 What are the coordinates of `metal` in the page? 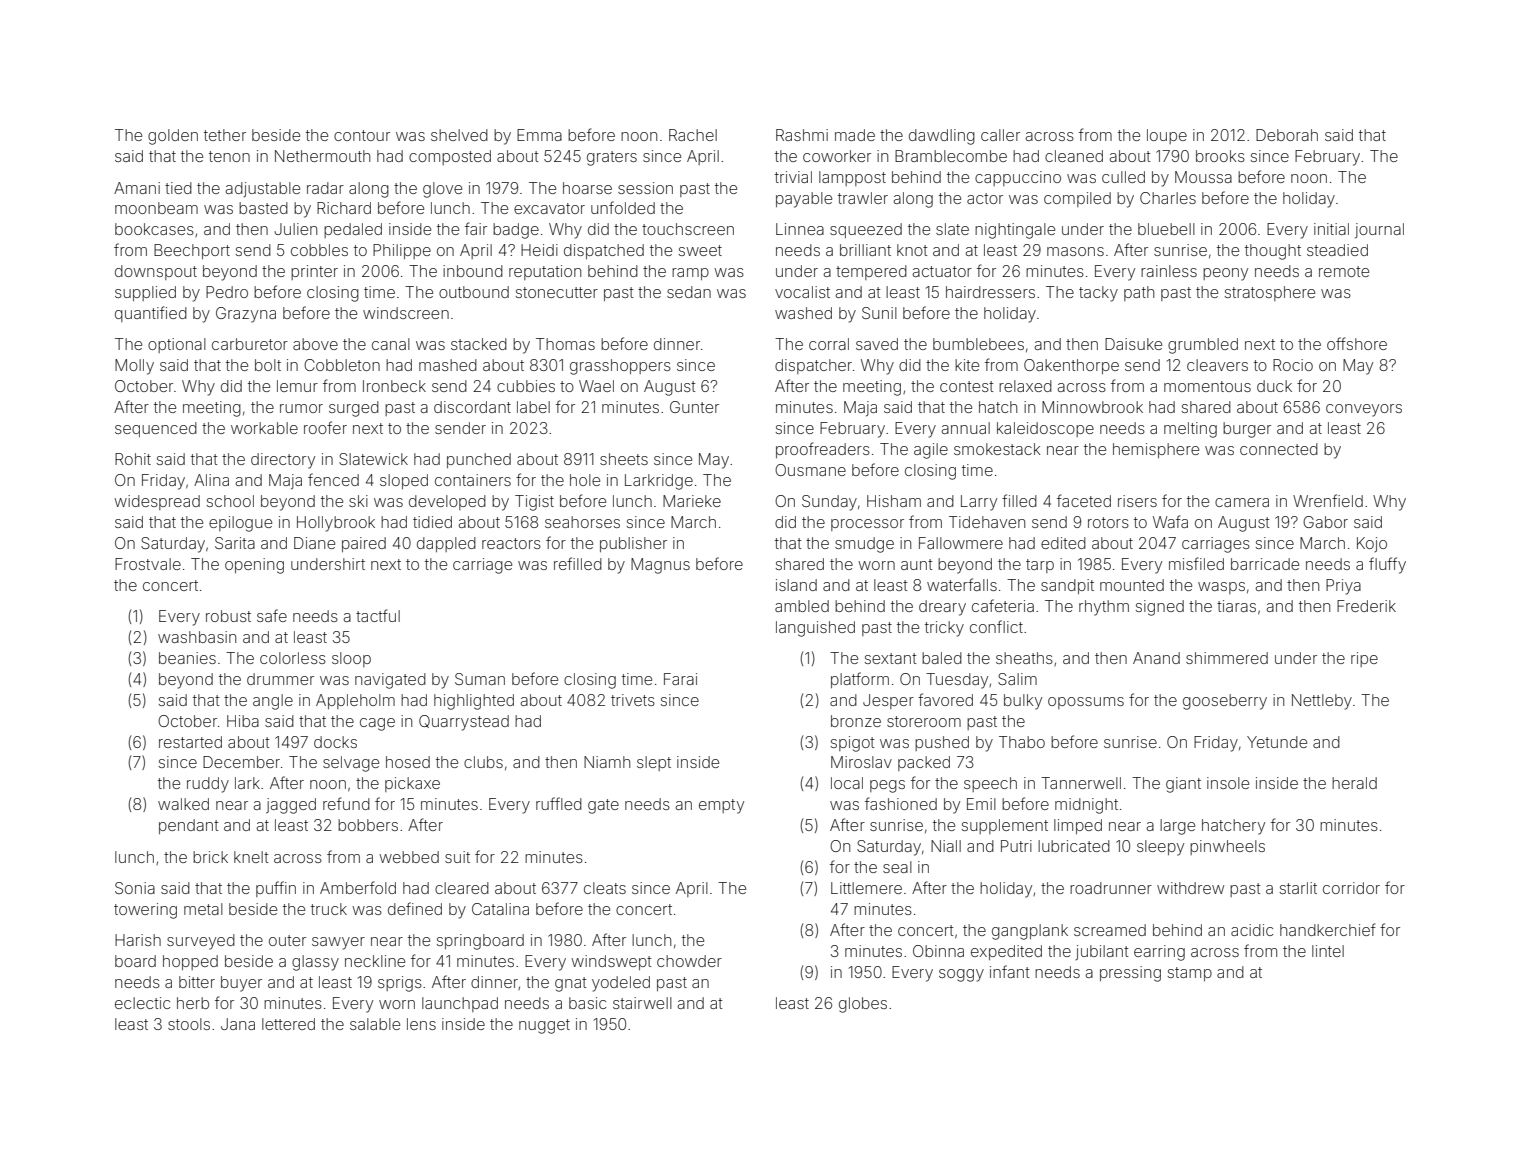 It's located at (203, 909).
